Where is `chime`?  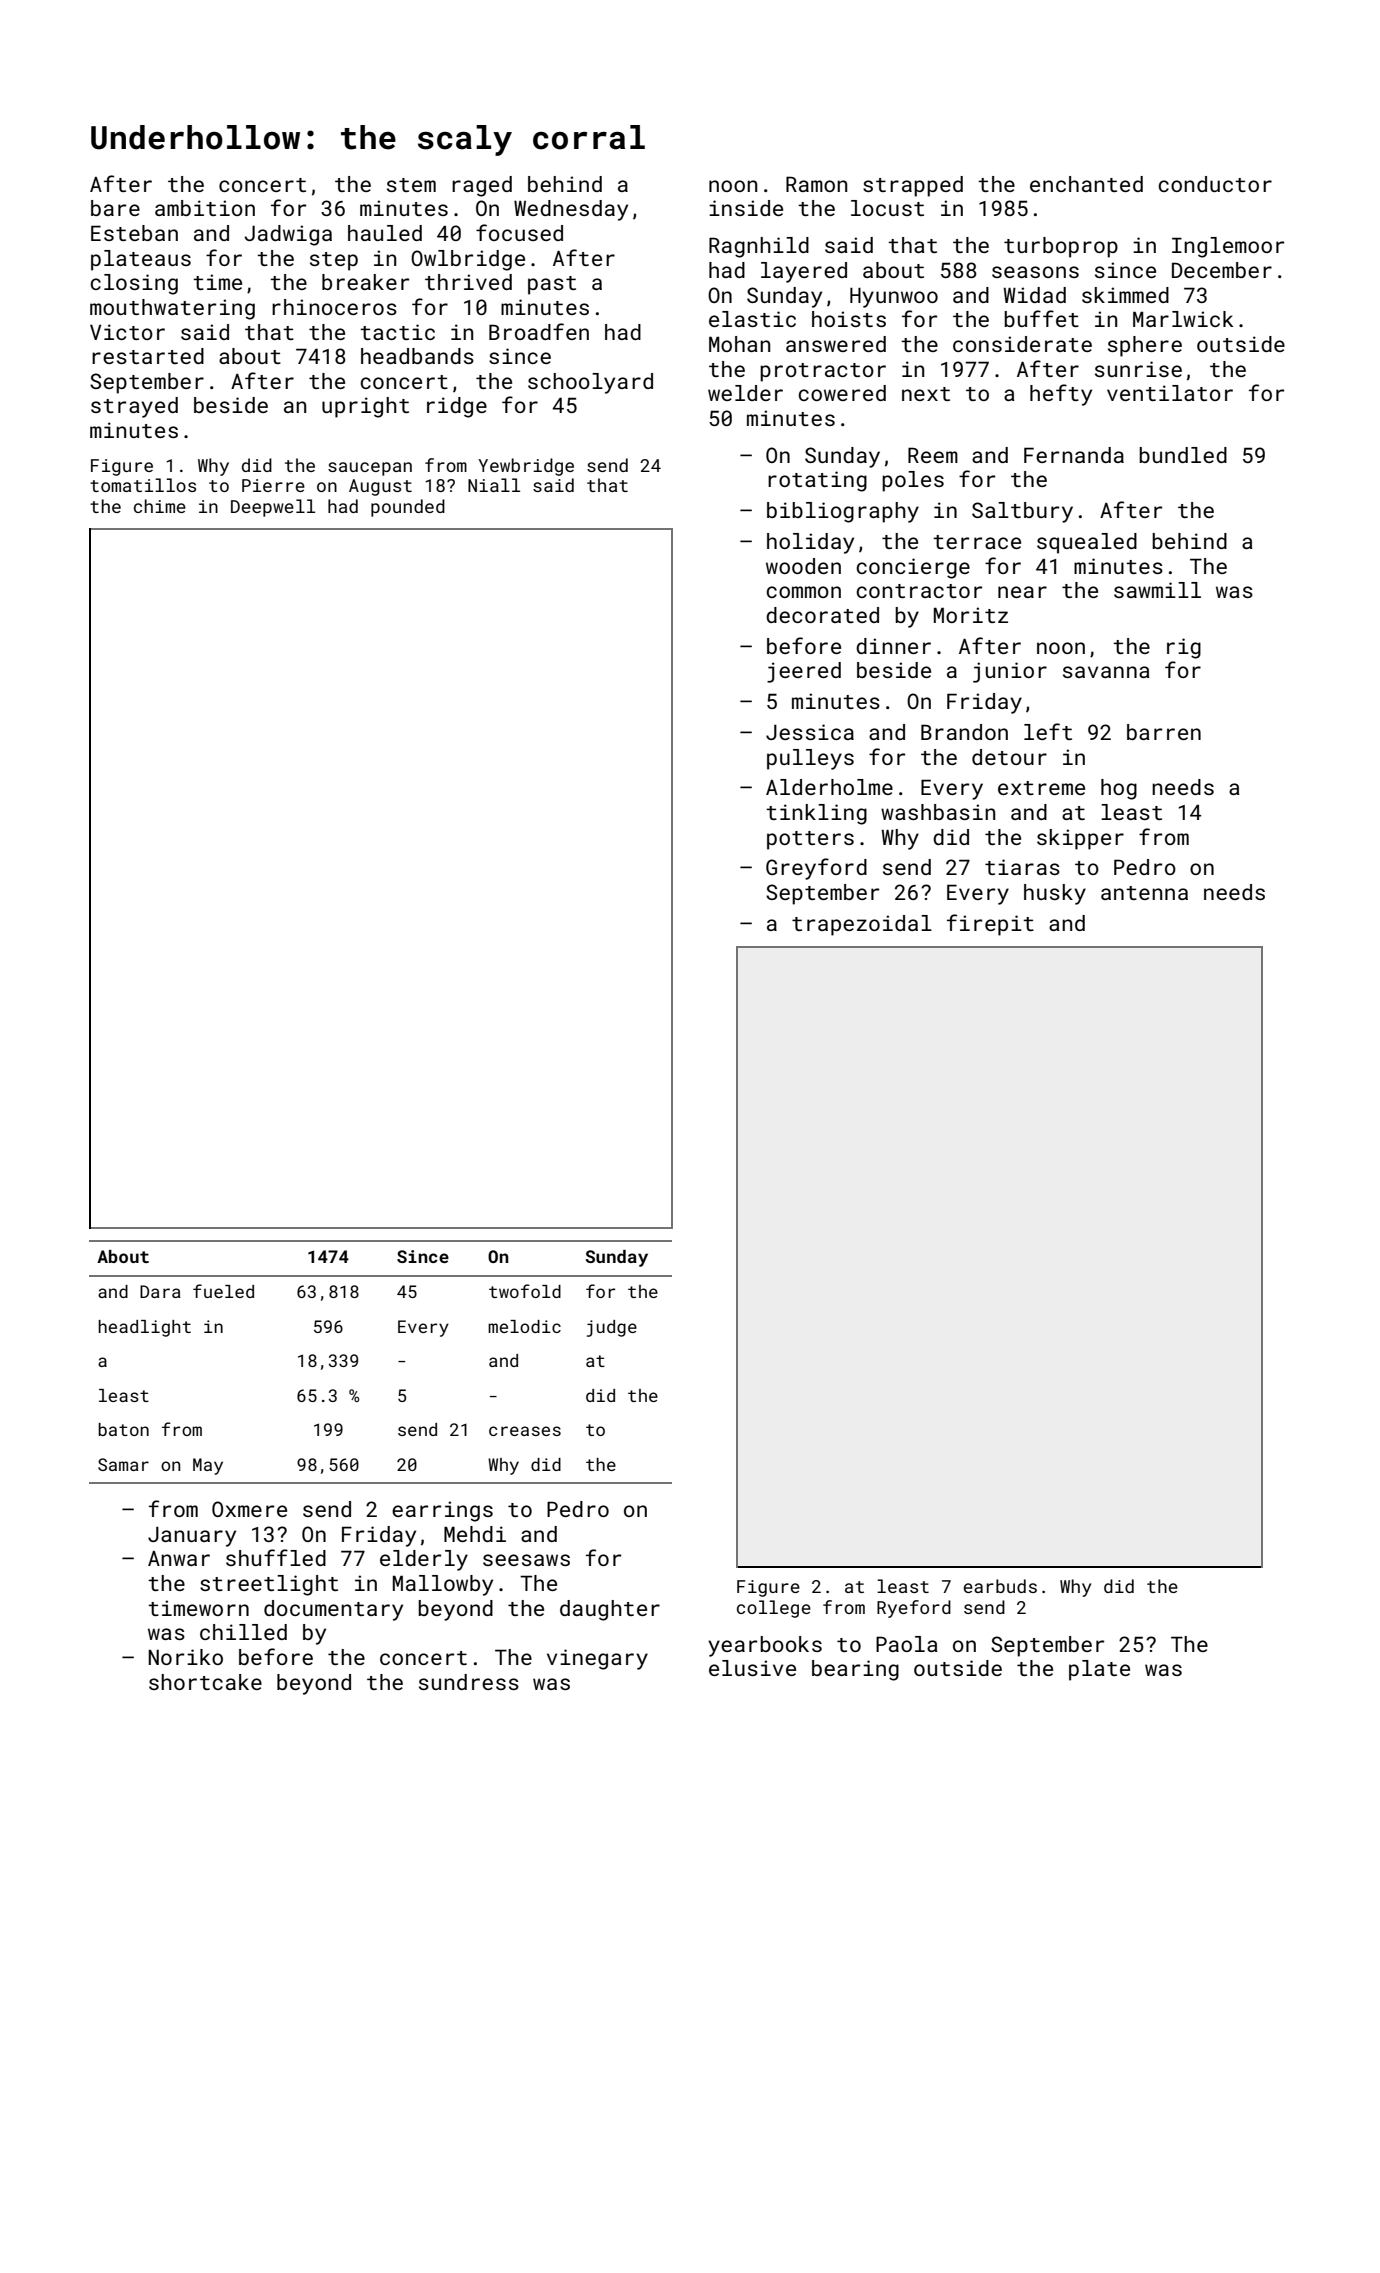 chime is located at coordinates (160, 506).
